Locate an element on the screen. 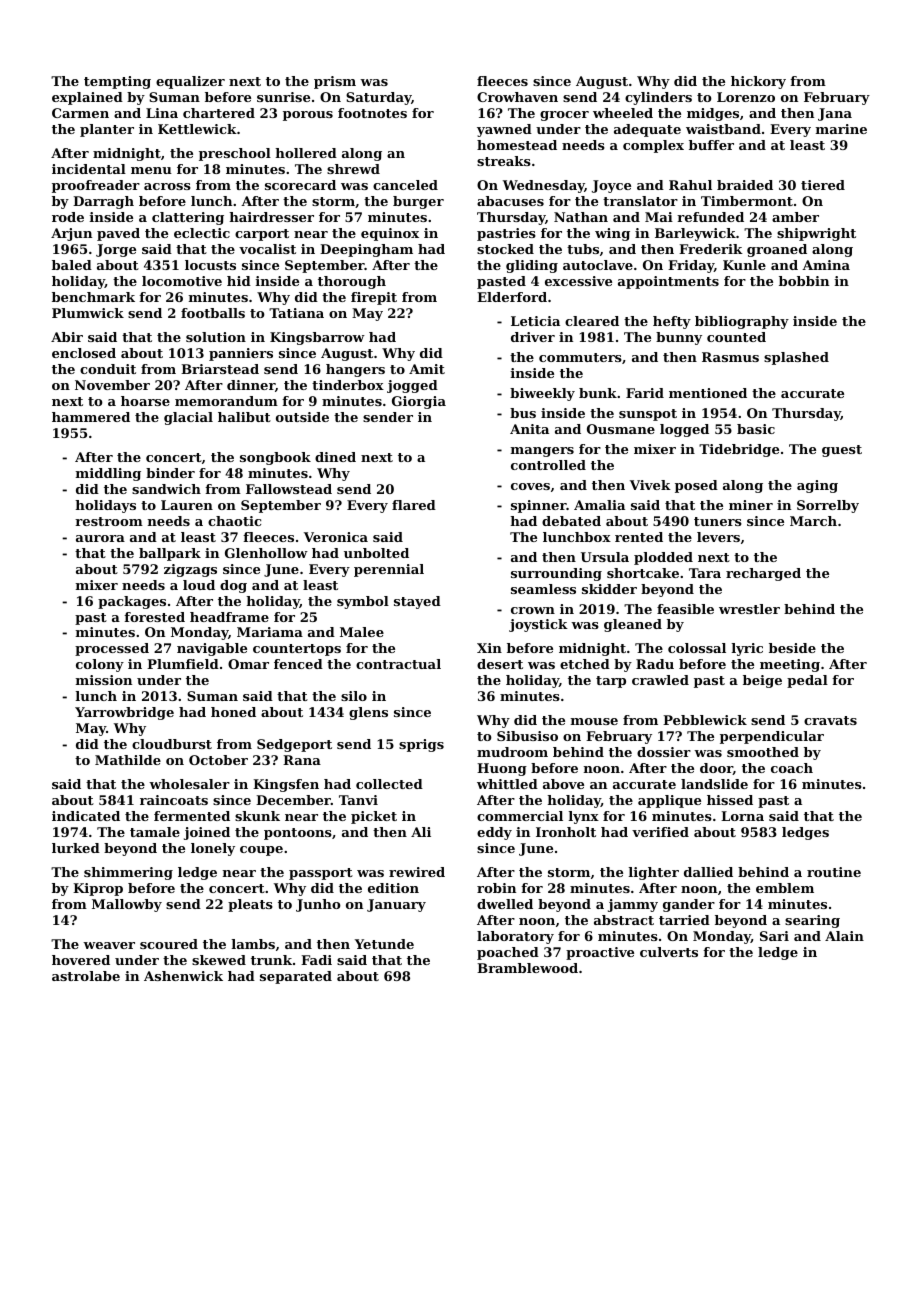 This screenshot has height=1308, width=924. cravats is located at coordinates (830, 720).
